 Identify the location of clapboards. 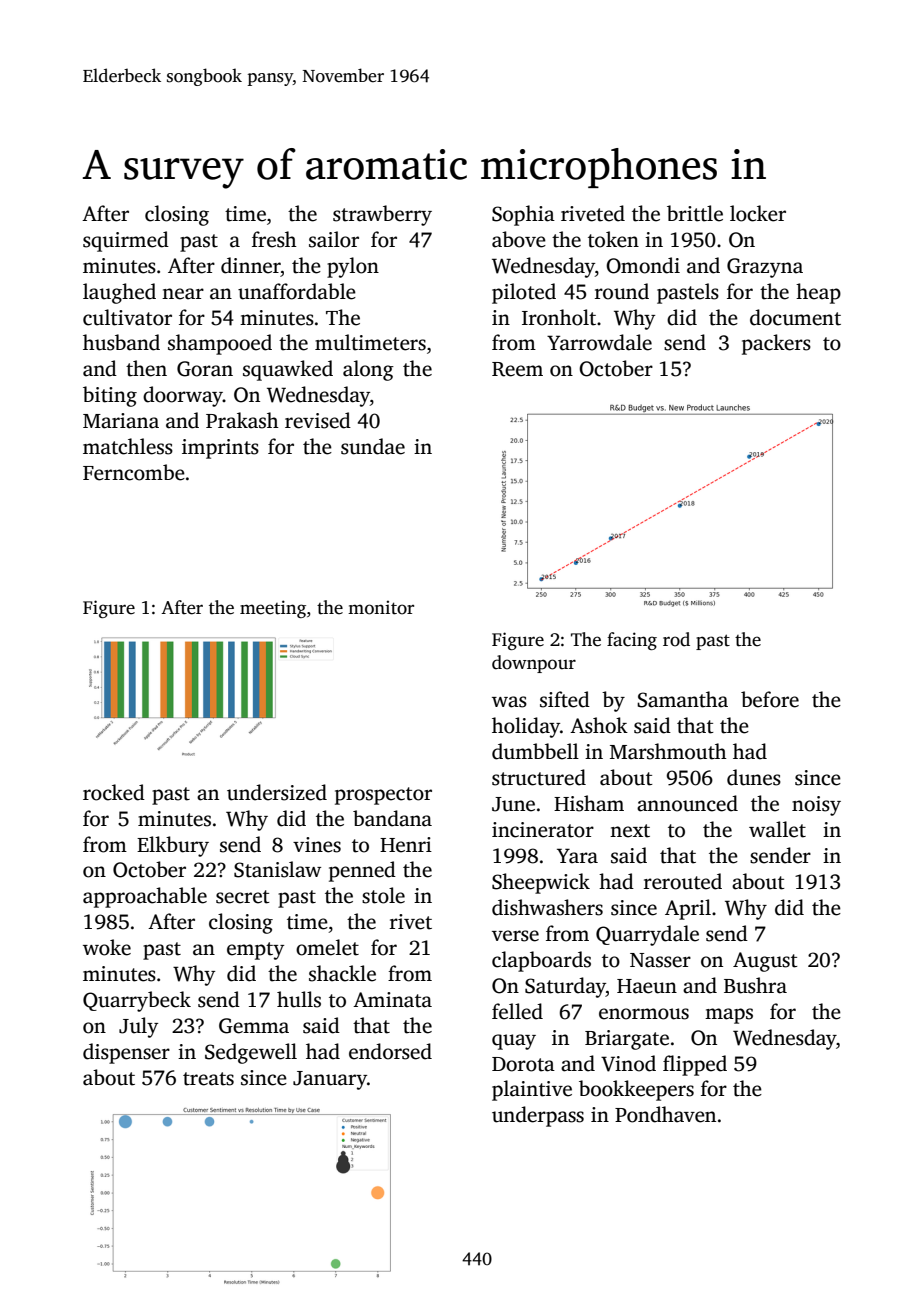
(541, 961).
